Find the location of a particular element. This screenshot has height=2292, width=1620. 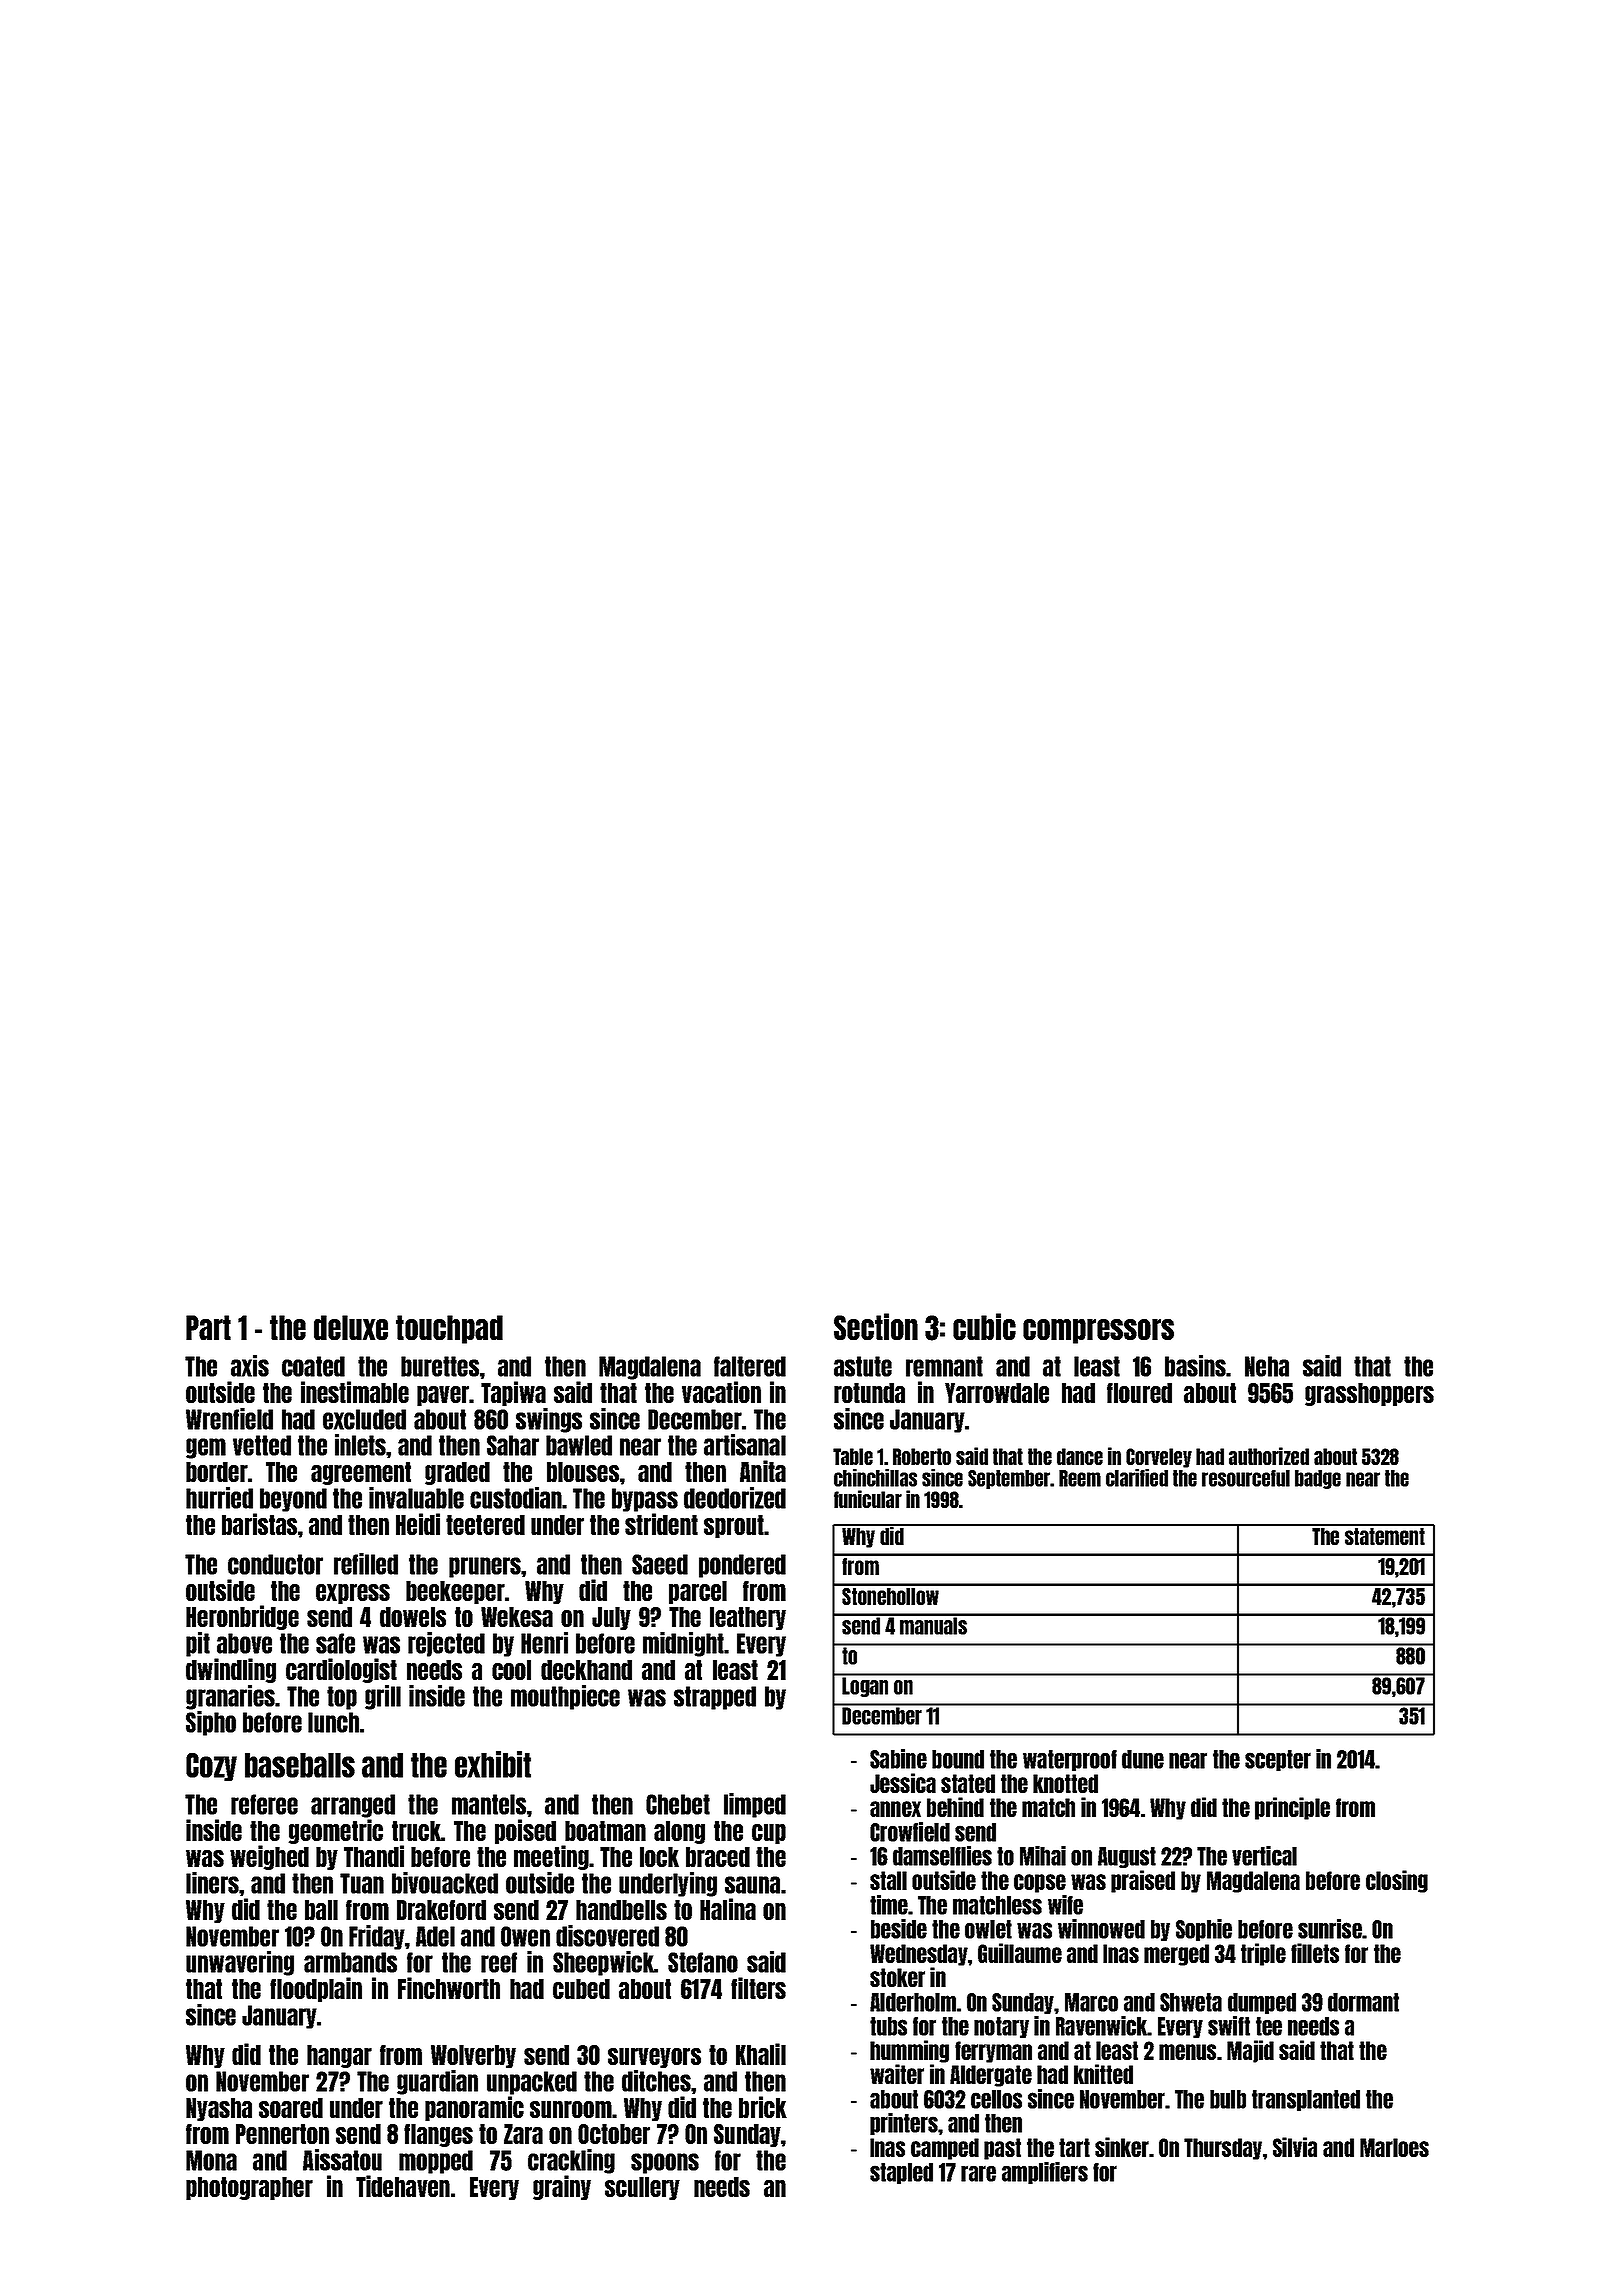

deodorized is located at coordinates (735, 1498).
